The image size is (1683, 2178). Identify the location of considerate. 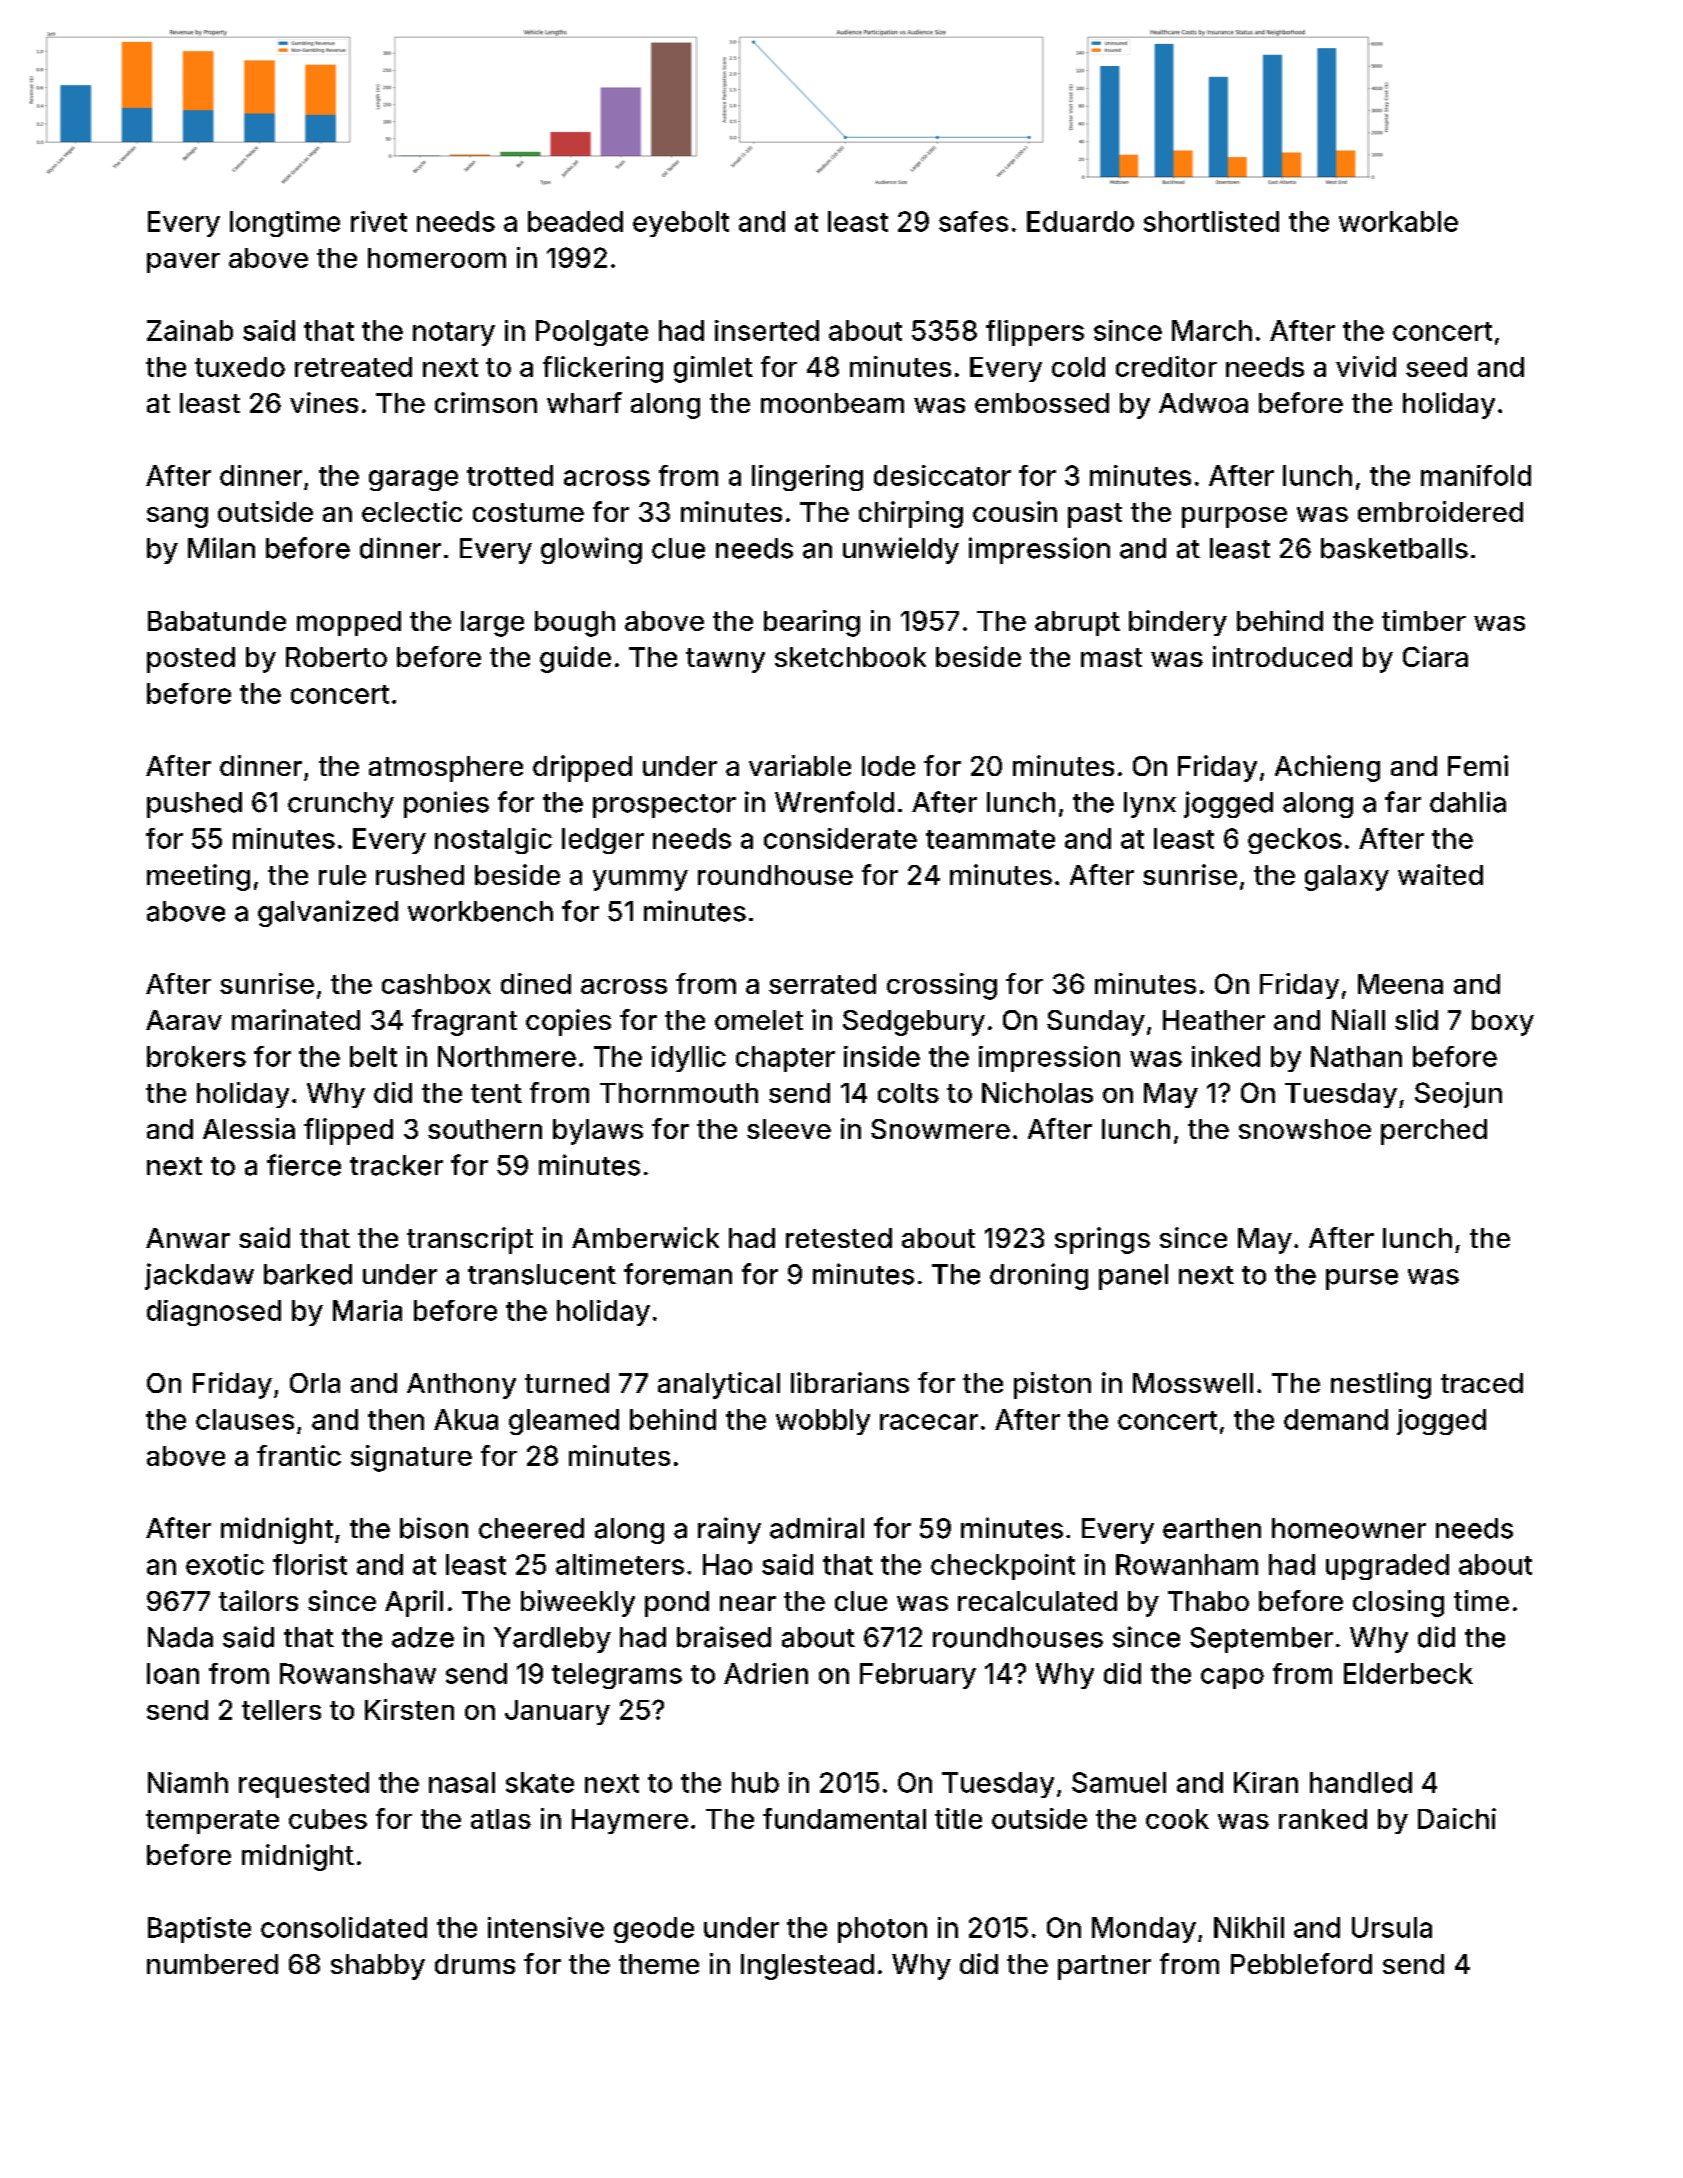
(840, 838).
